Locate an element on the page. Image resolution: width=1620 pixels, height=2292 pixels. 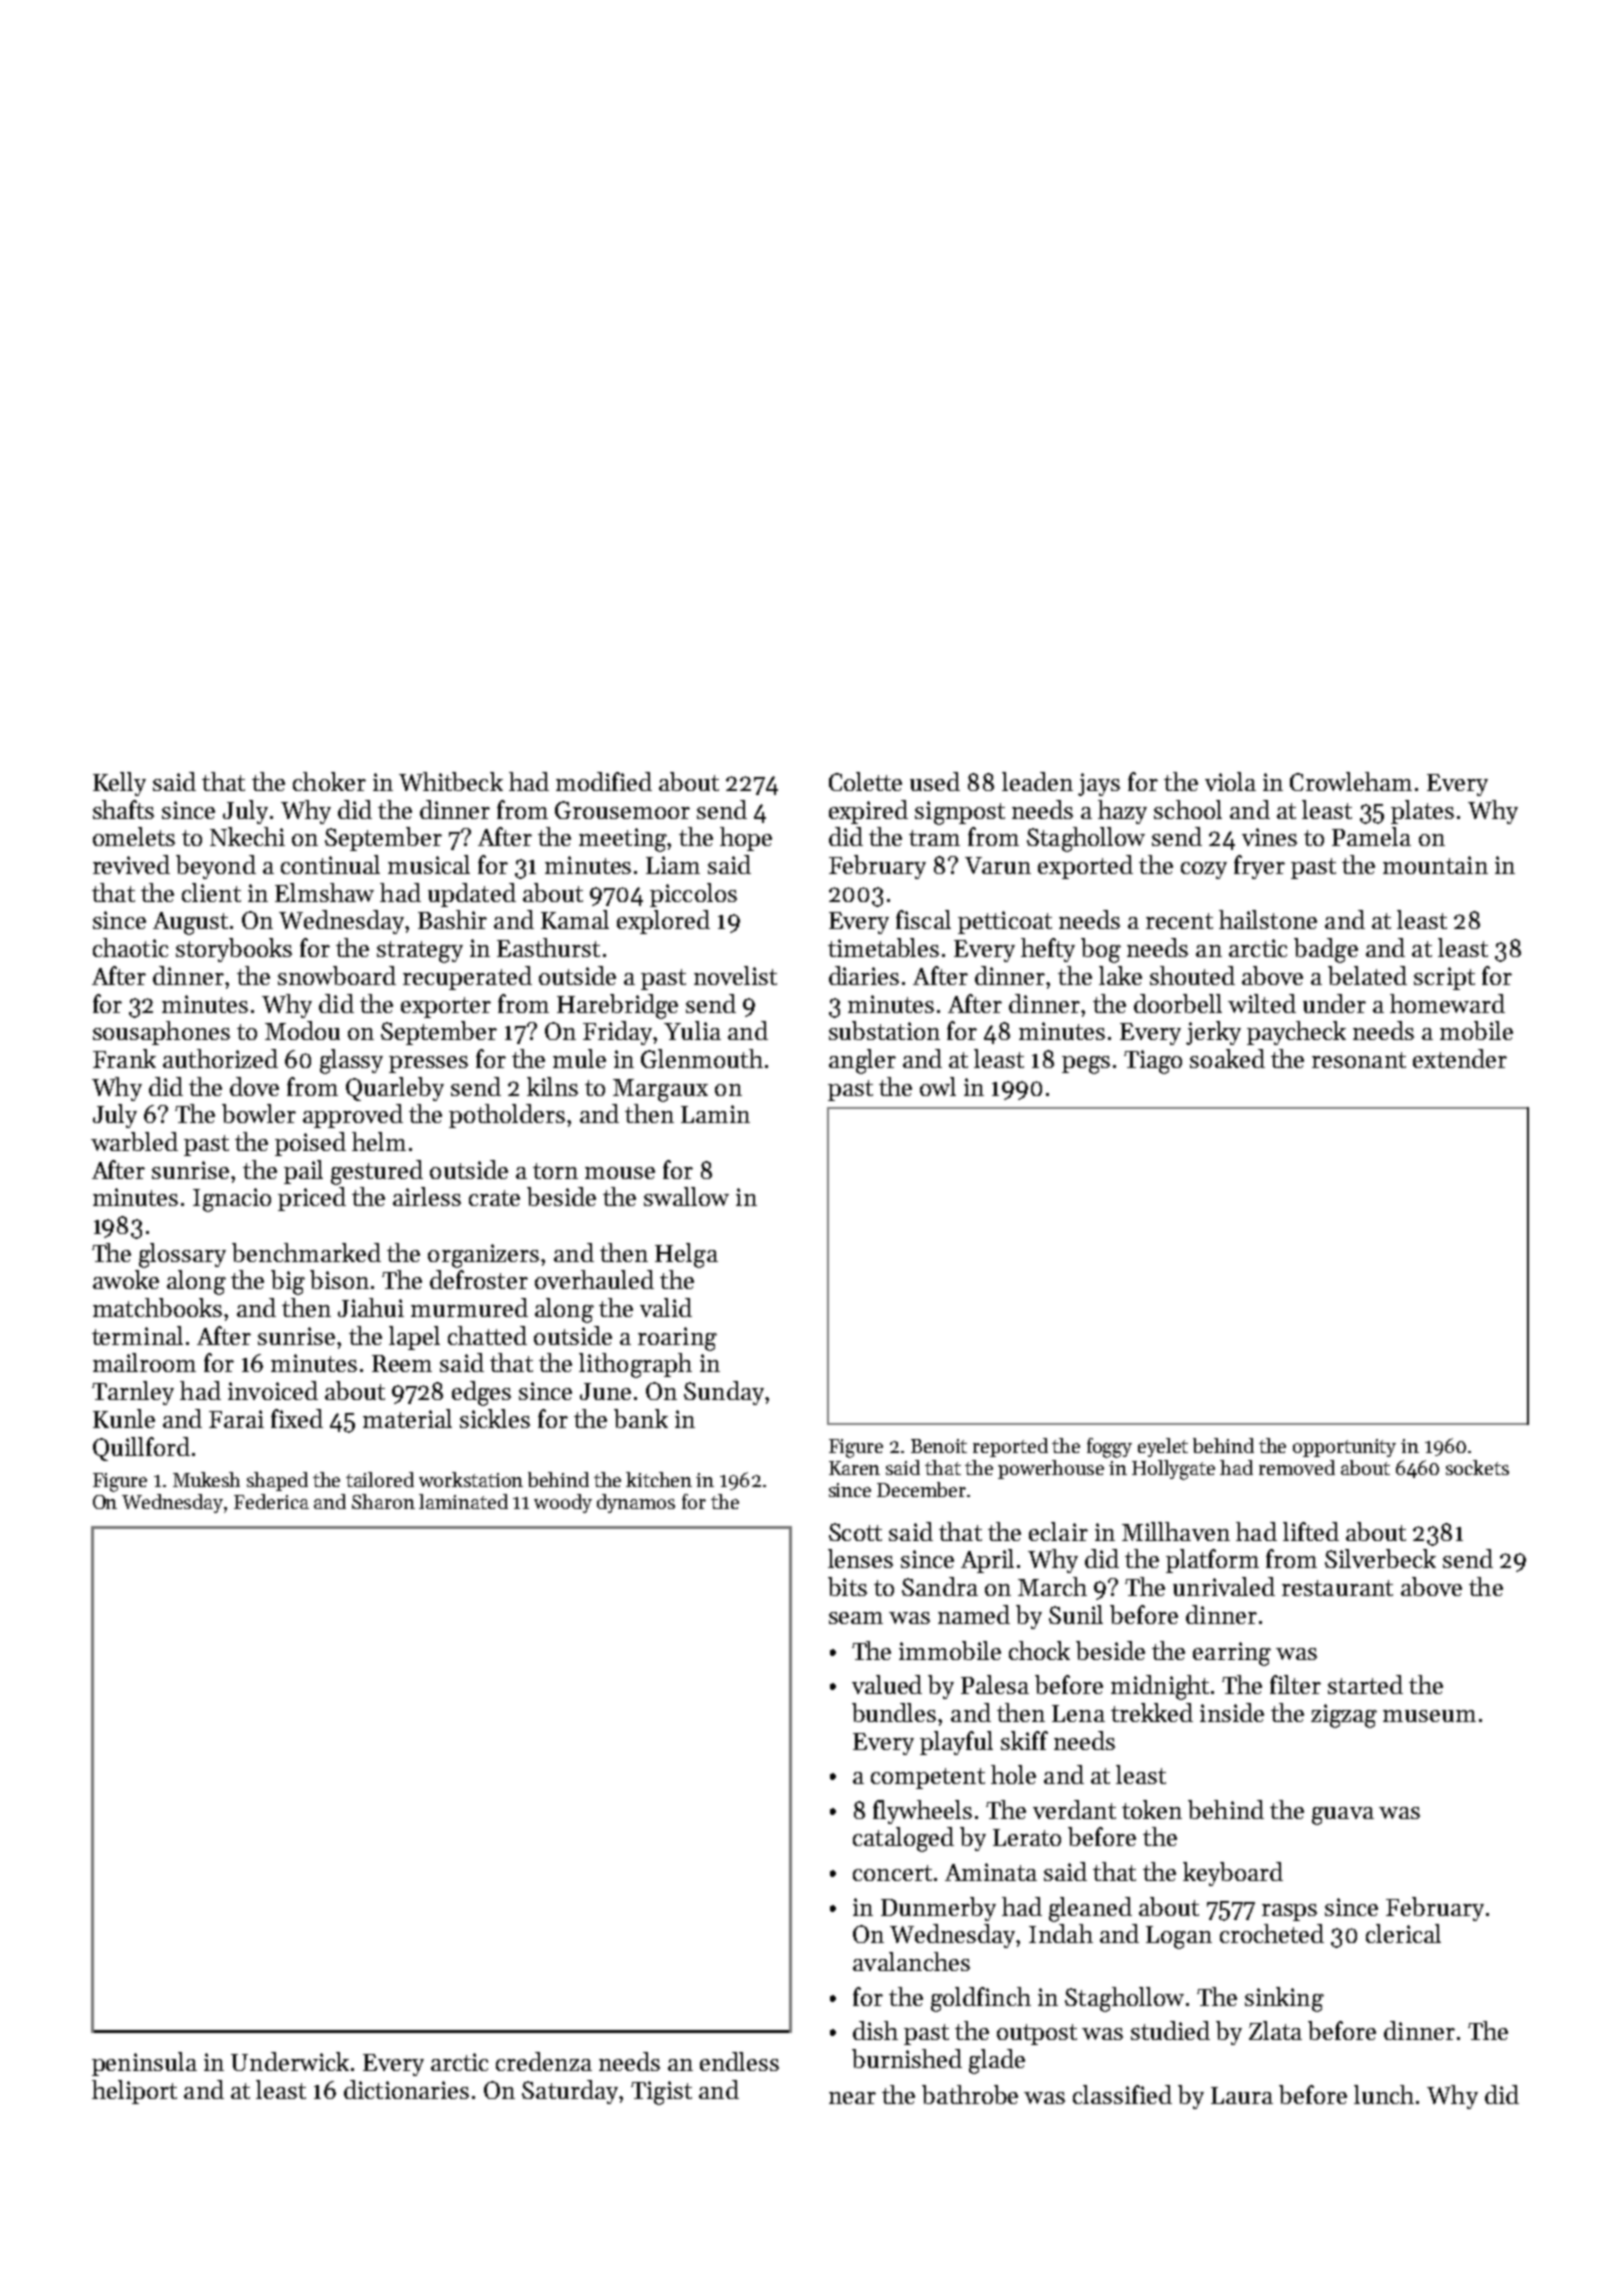
bundles is located at coordinates (894, 1712).
